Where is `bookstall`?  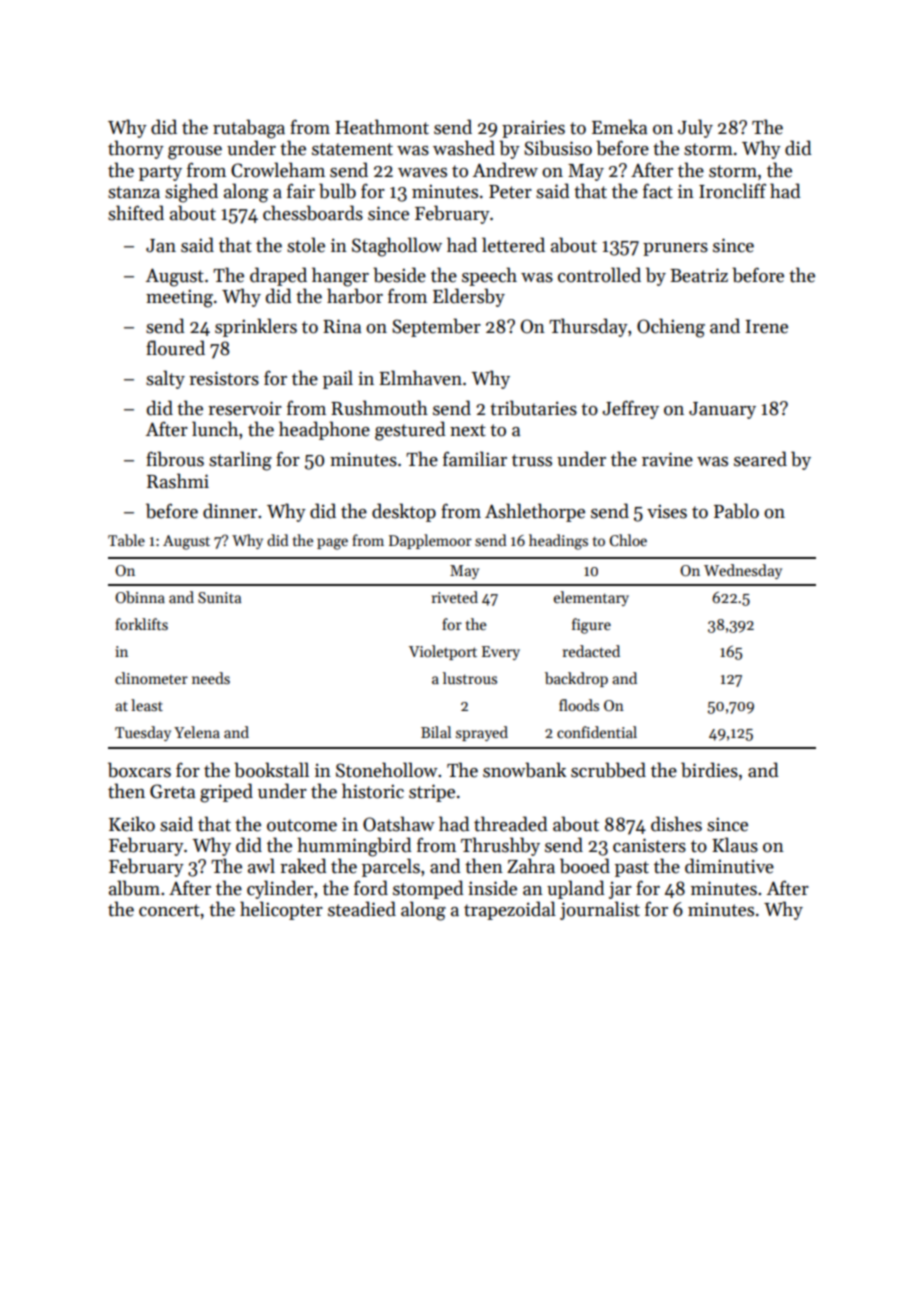
bookstall is located at coordinates (271, 770).
